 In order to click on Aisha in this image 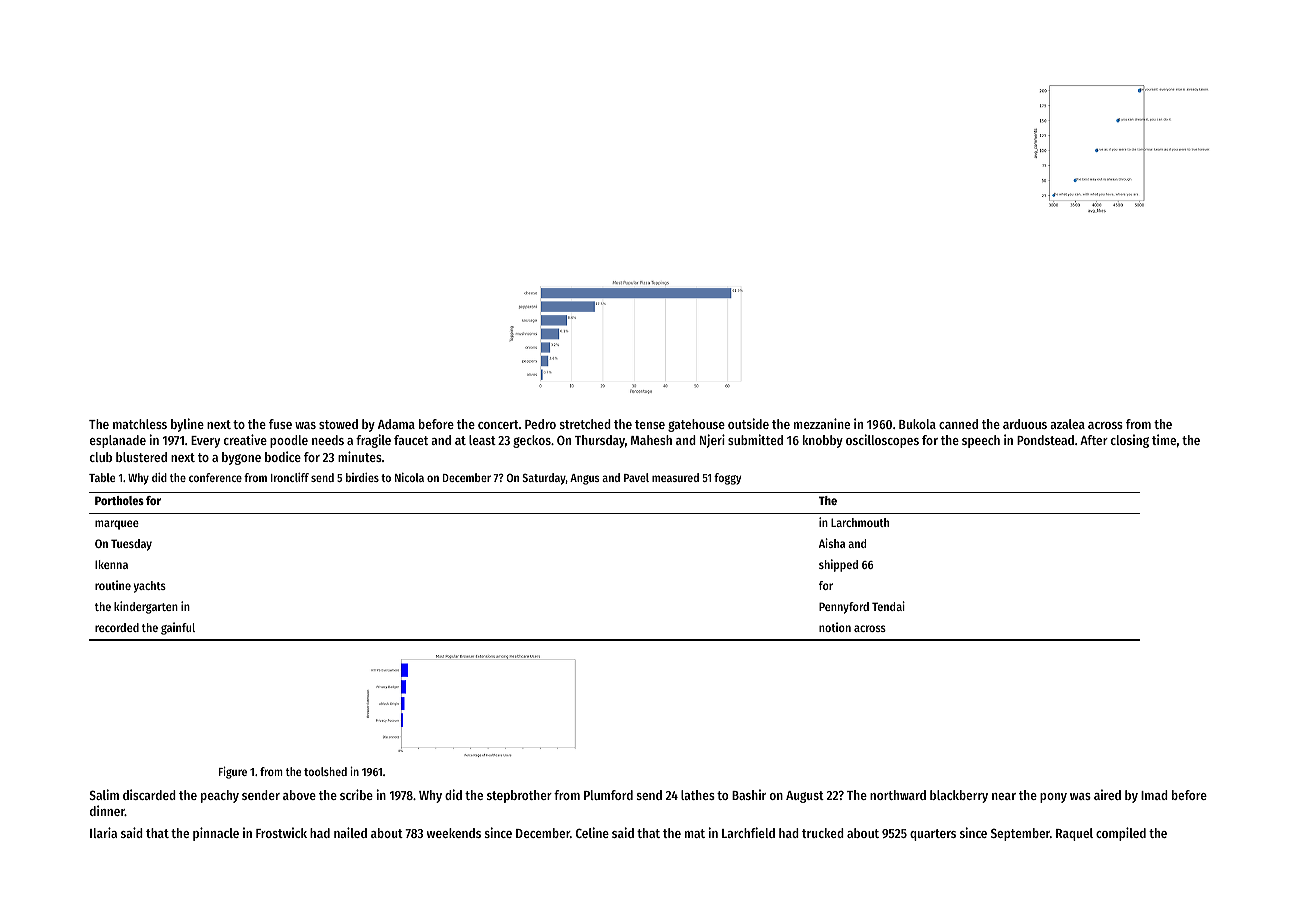, I will do `click(832, 543)`.
